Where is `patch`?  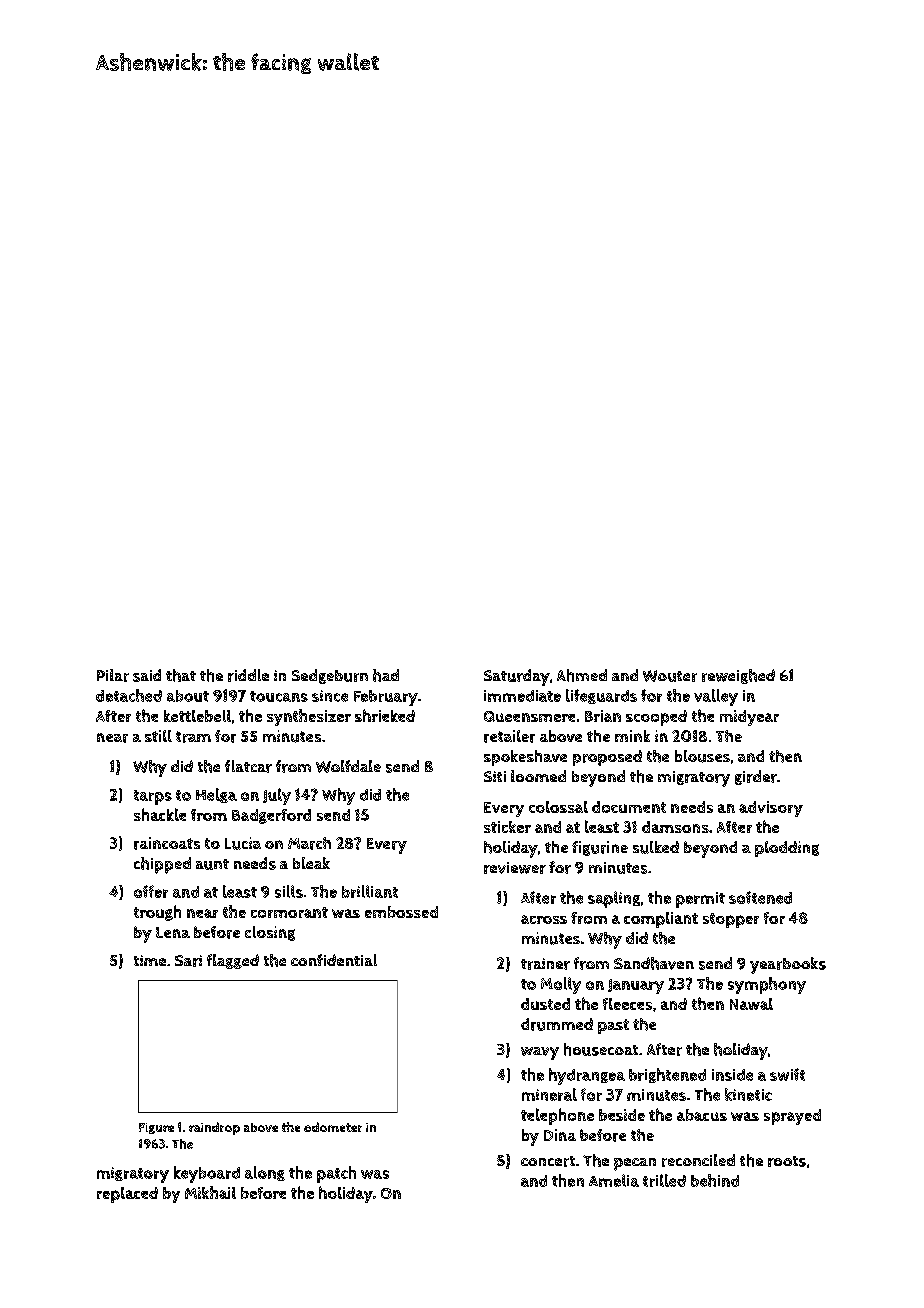
patch is located at coordinates (336, 1174).
